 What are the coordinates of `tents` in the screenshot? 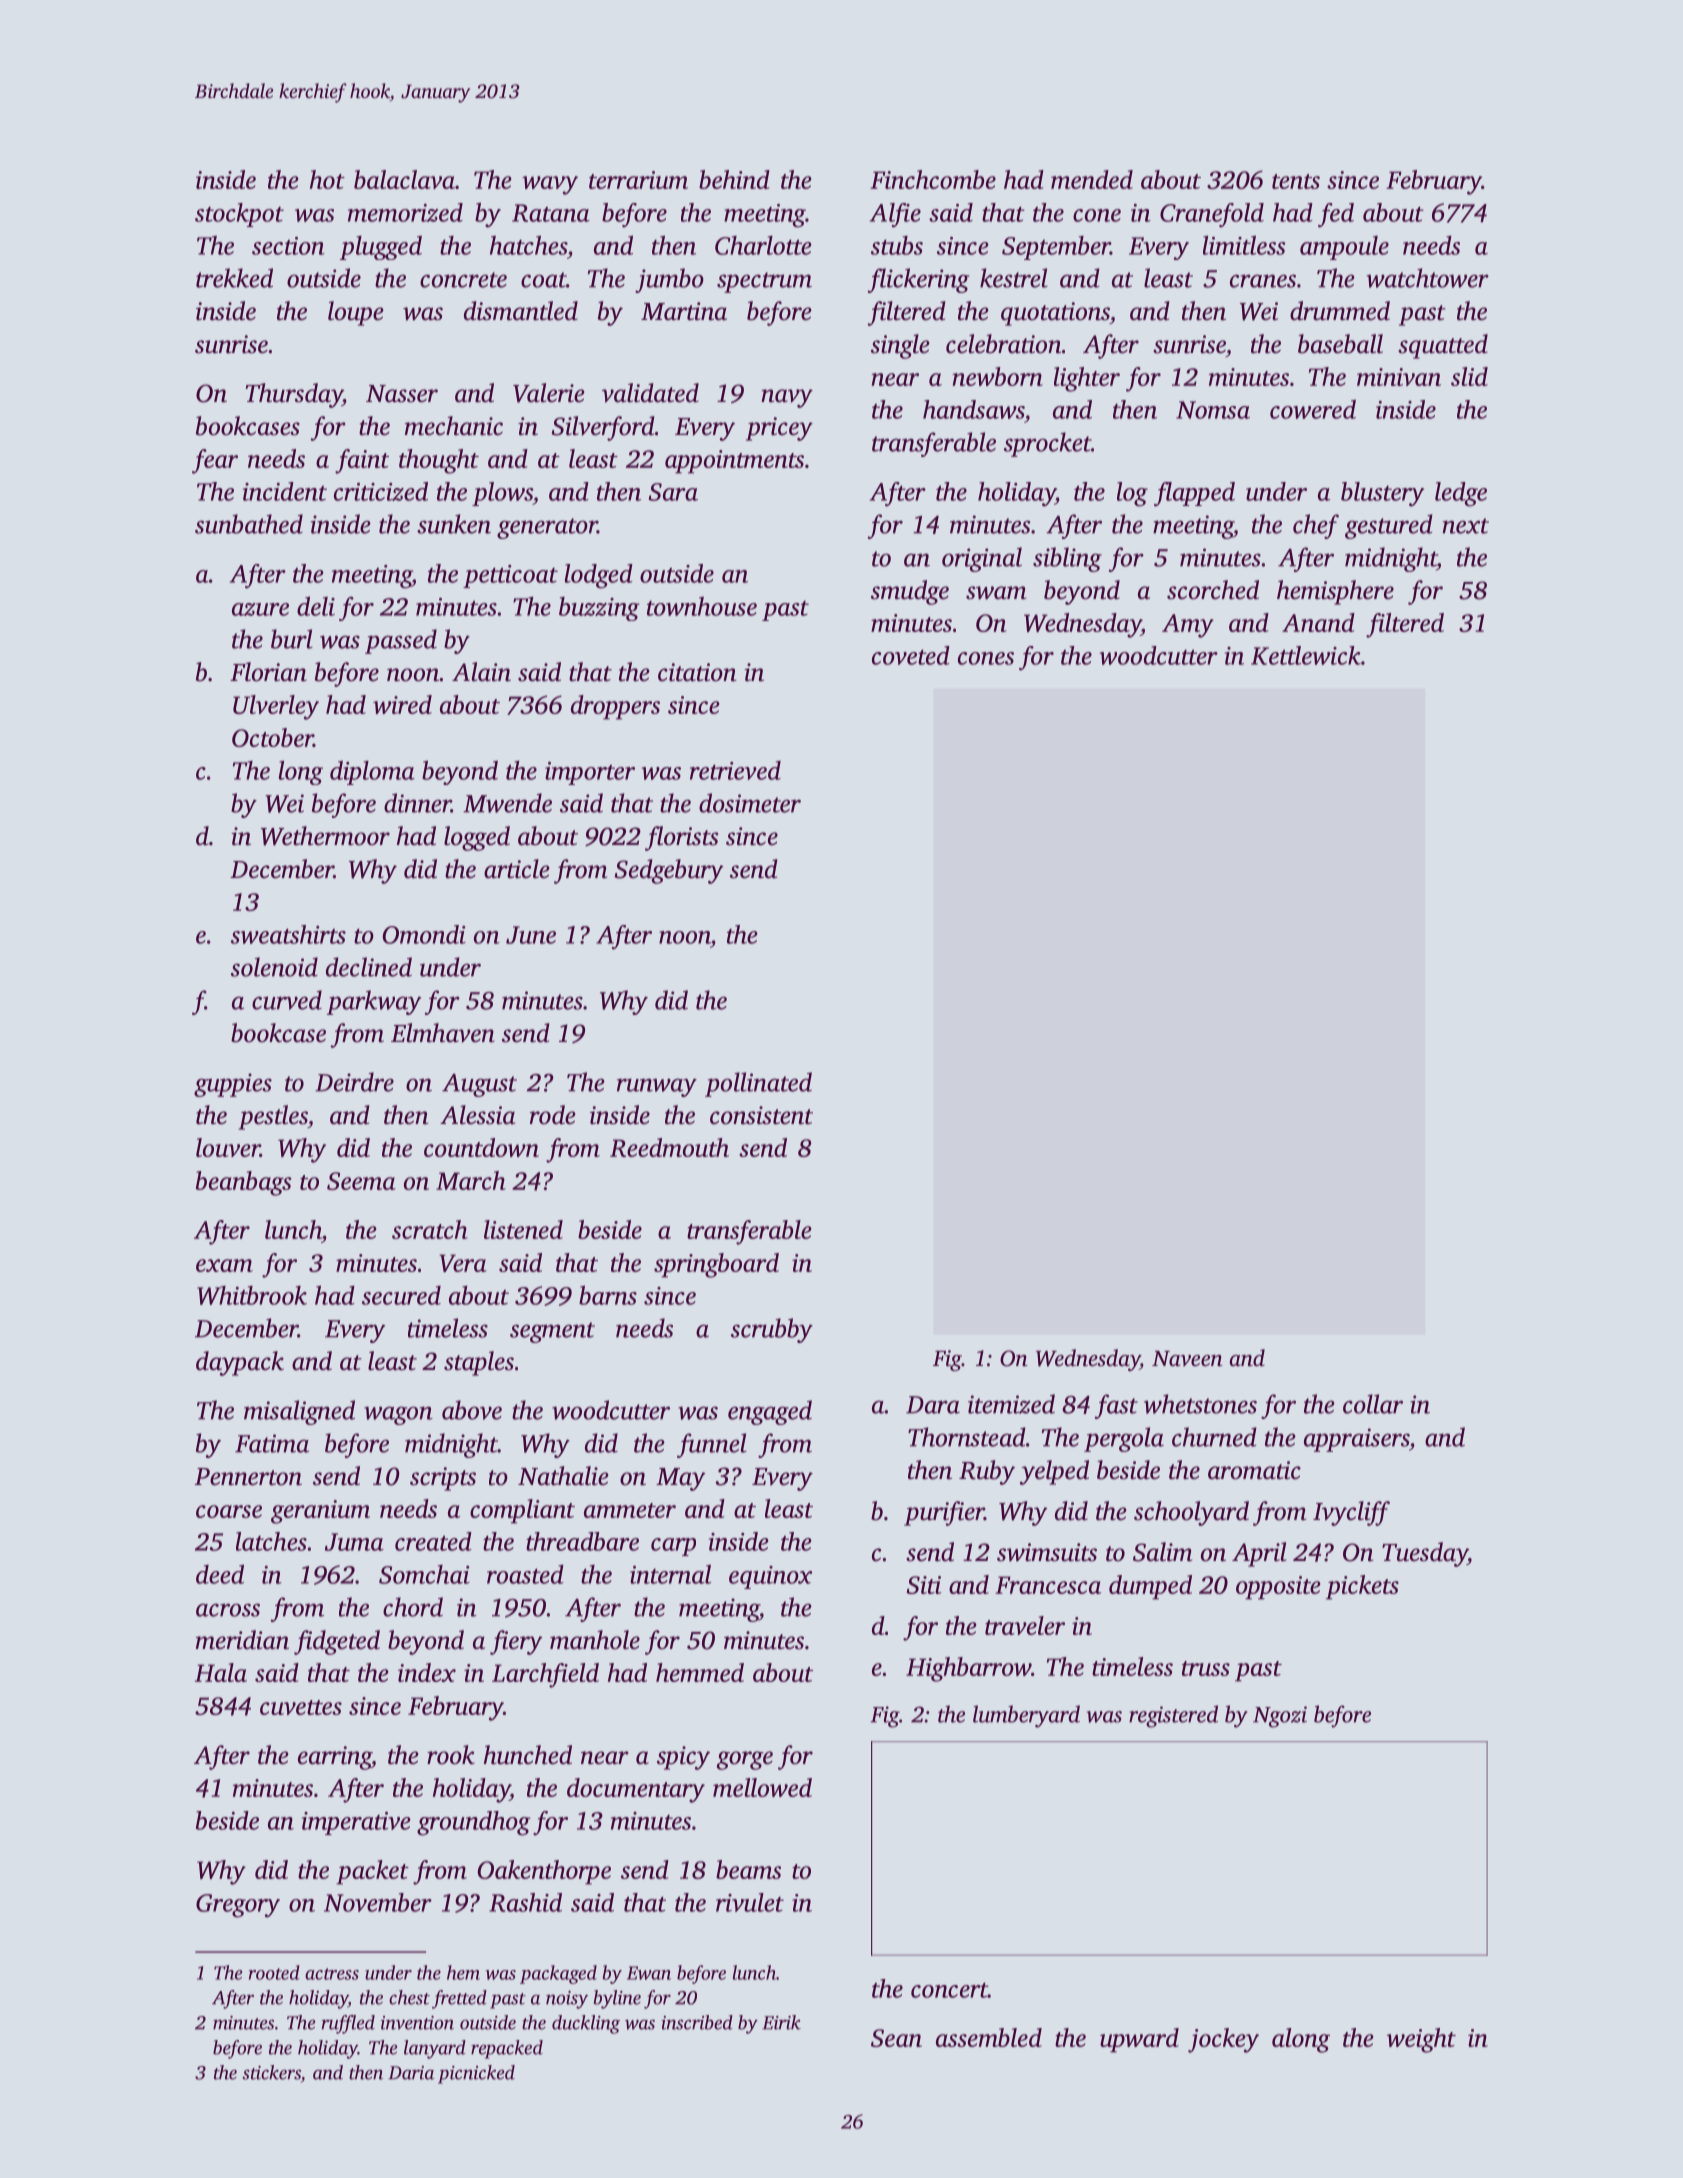 It's located at (1296, 181).
